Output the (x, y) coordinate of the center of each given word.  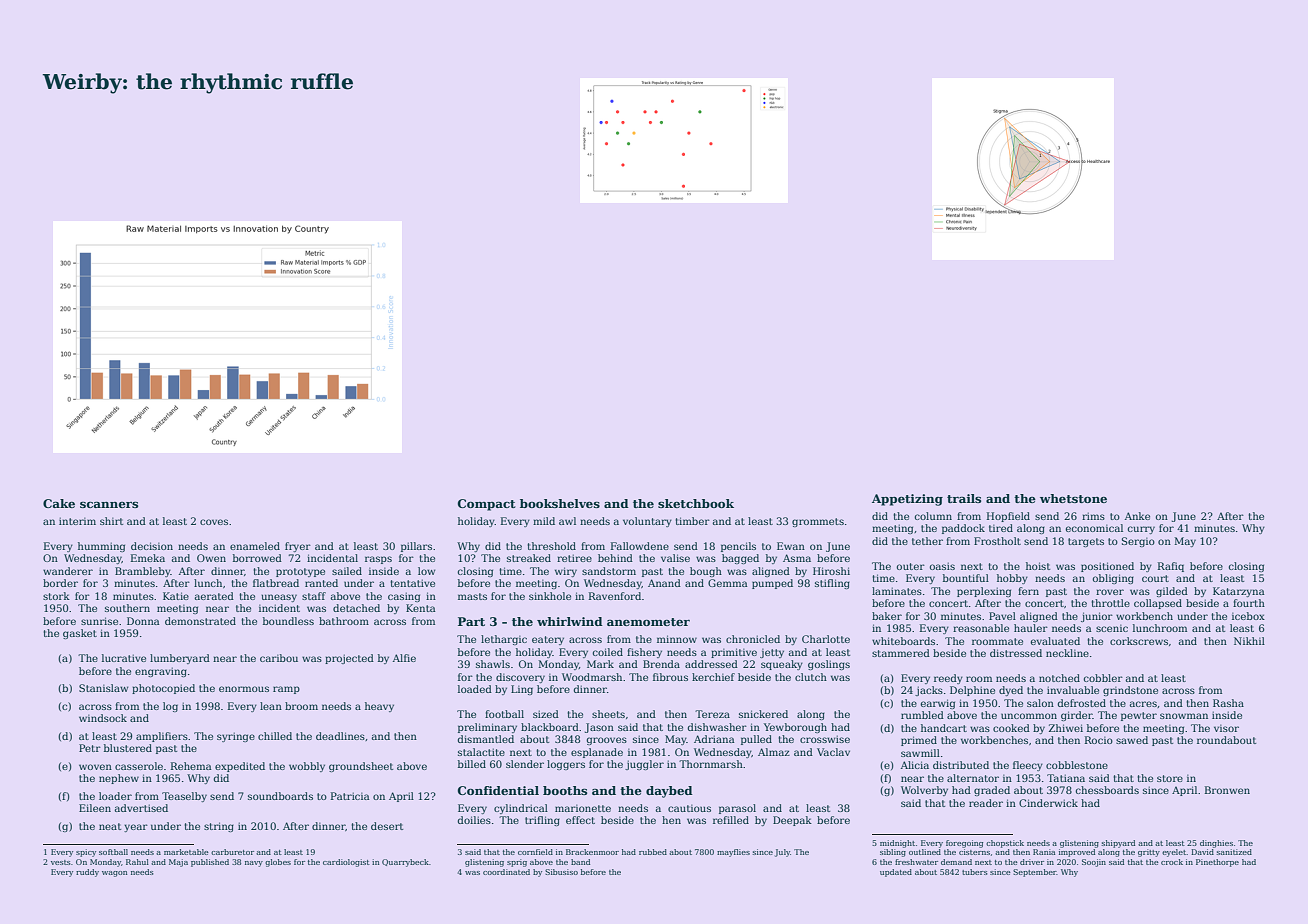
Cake (59, 503)
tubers (975, 872)
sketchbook (696, 503)
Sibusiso (561, 872)
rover (1110, 592)
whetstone (1073, 498)
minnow (677, 639)
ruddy (87, 873)
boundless (288, 621)
